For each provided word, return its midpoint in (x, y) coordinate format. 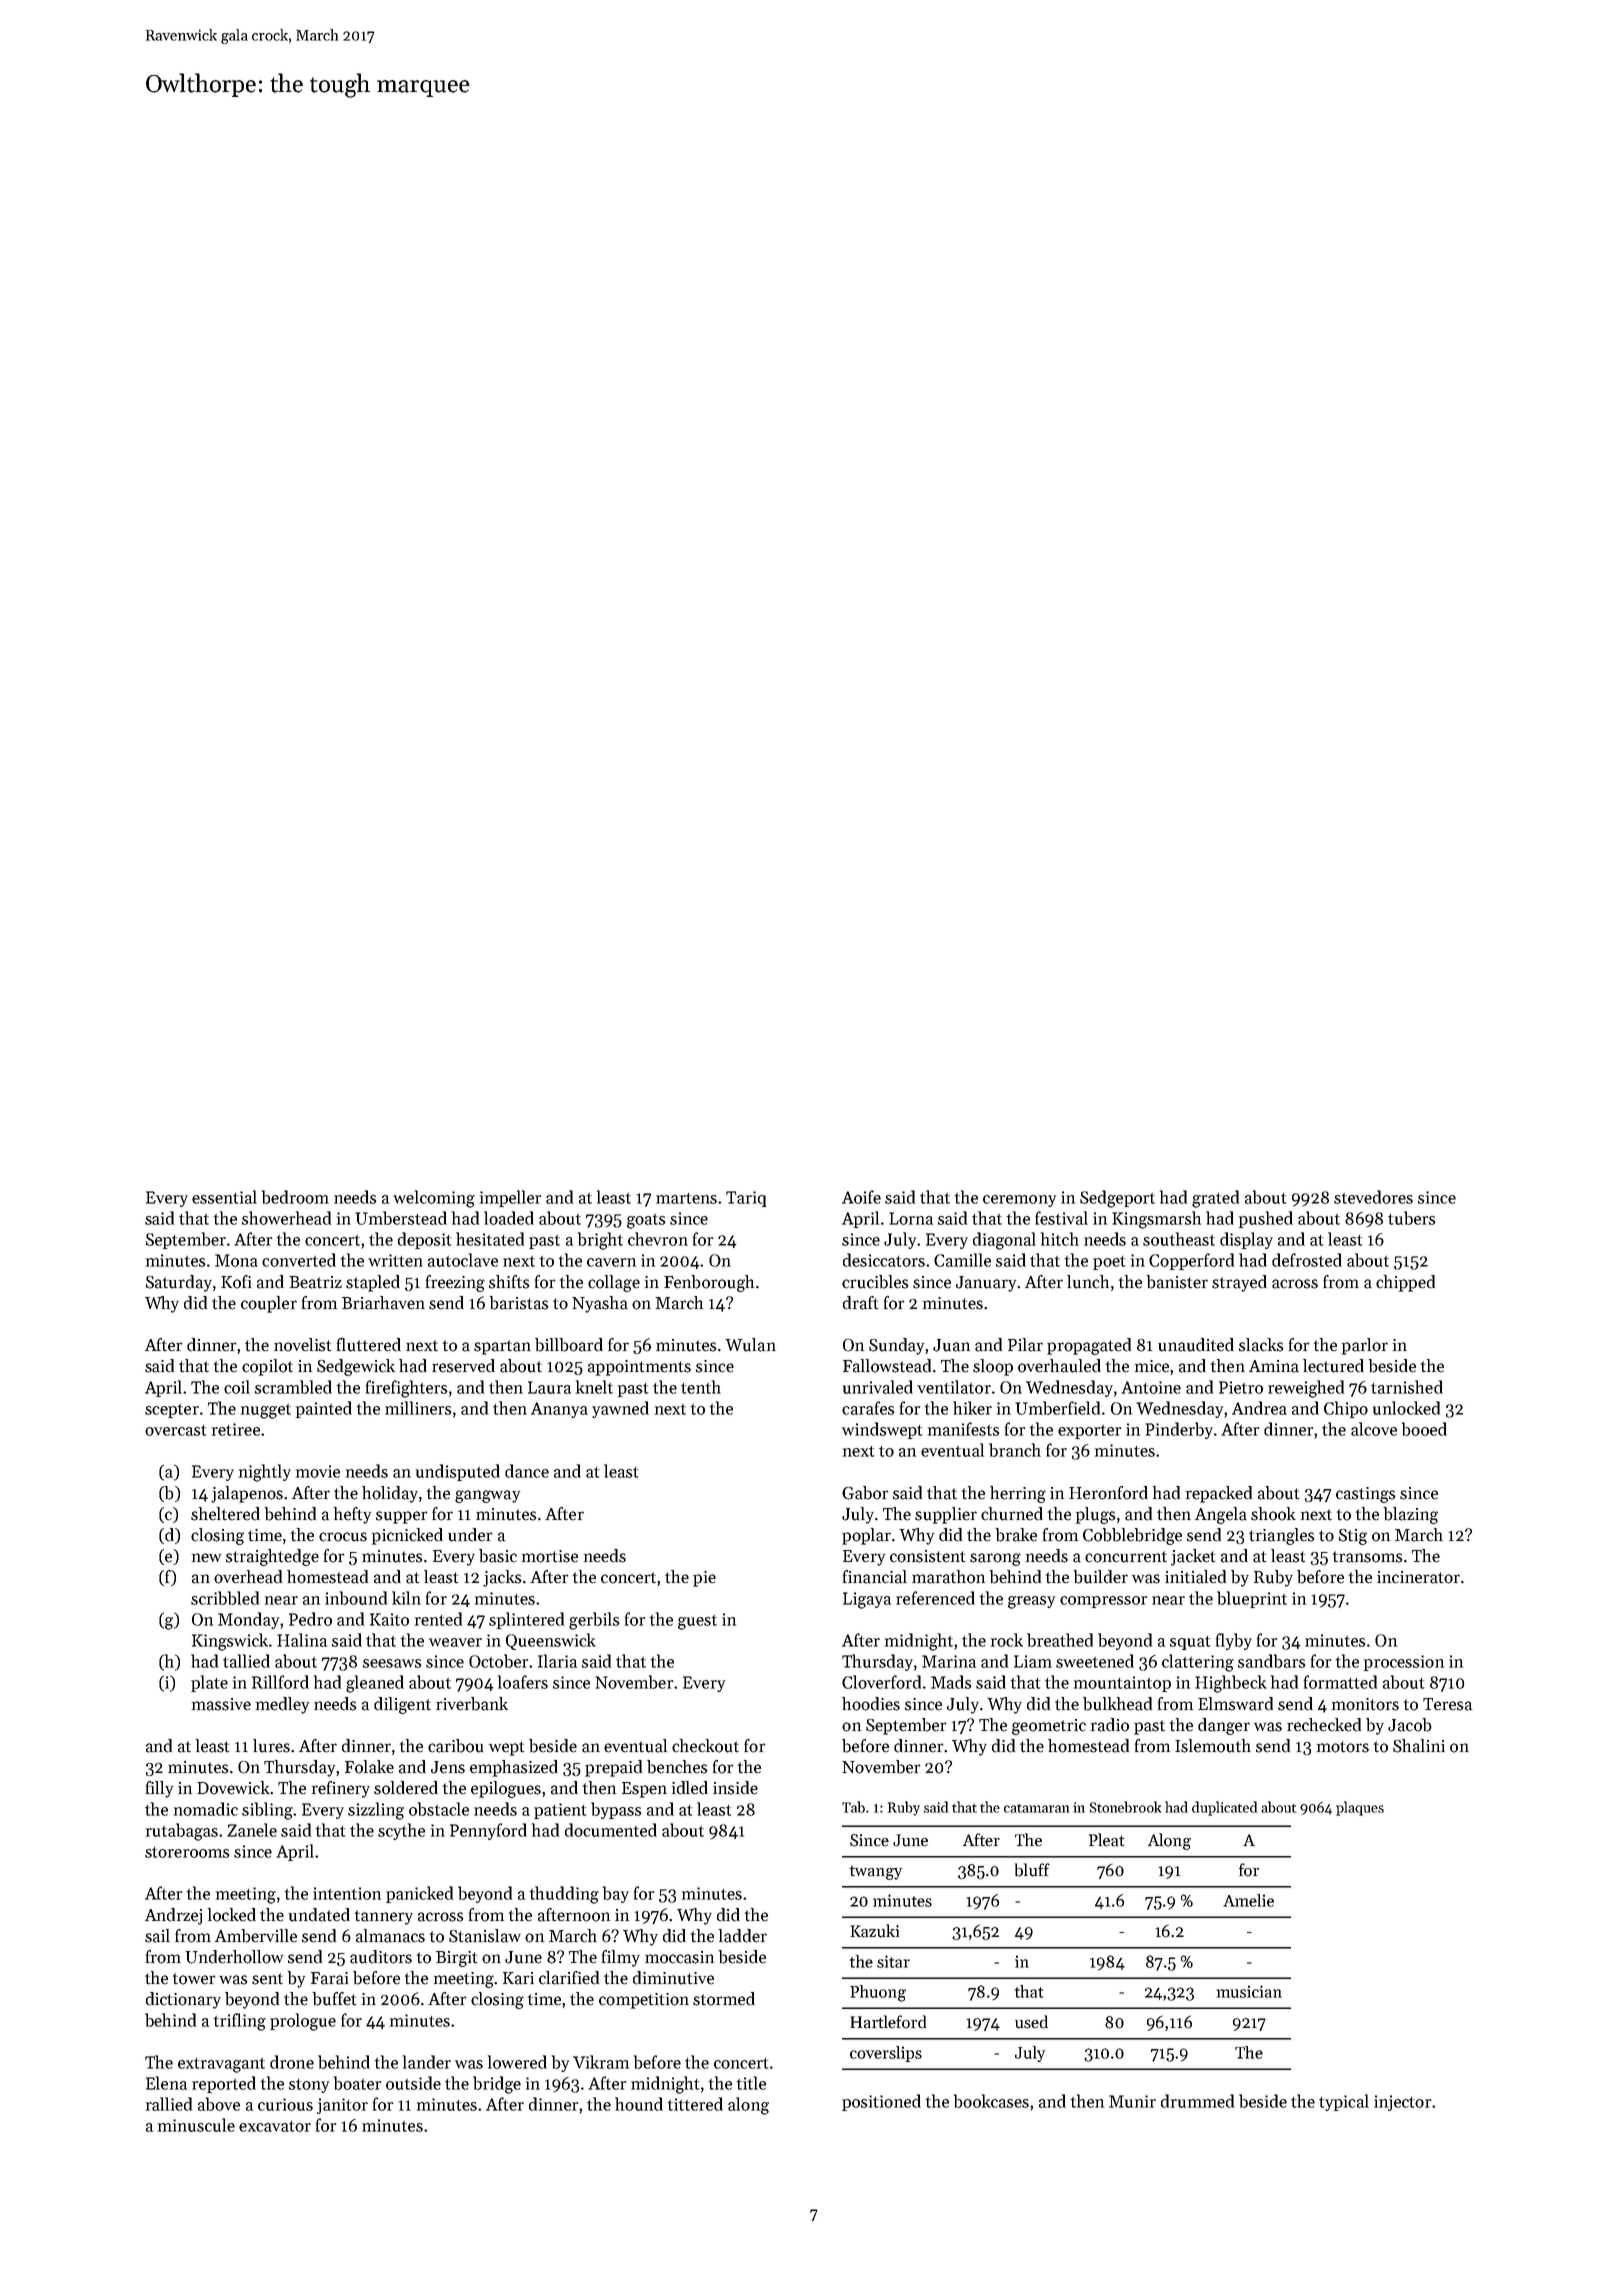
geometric (1049, 1727)
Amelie (1248, 1900)
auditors (381, 1957)
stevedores (1373, 1197)
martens (686, 1198)
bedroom (295, 1197)
